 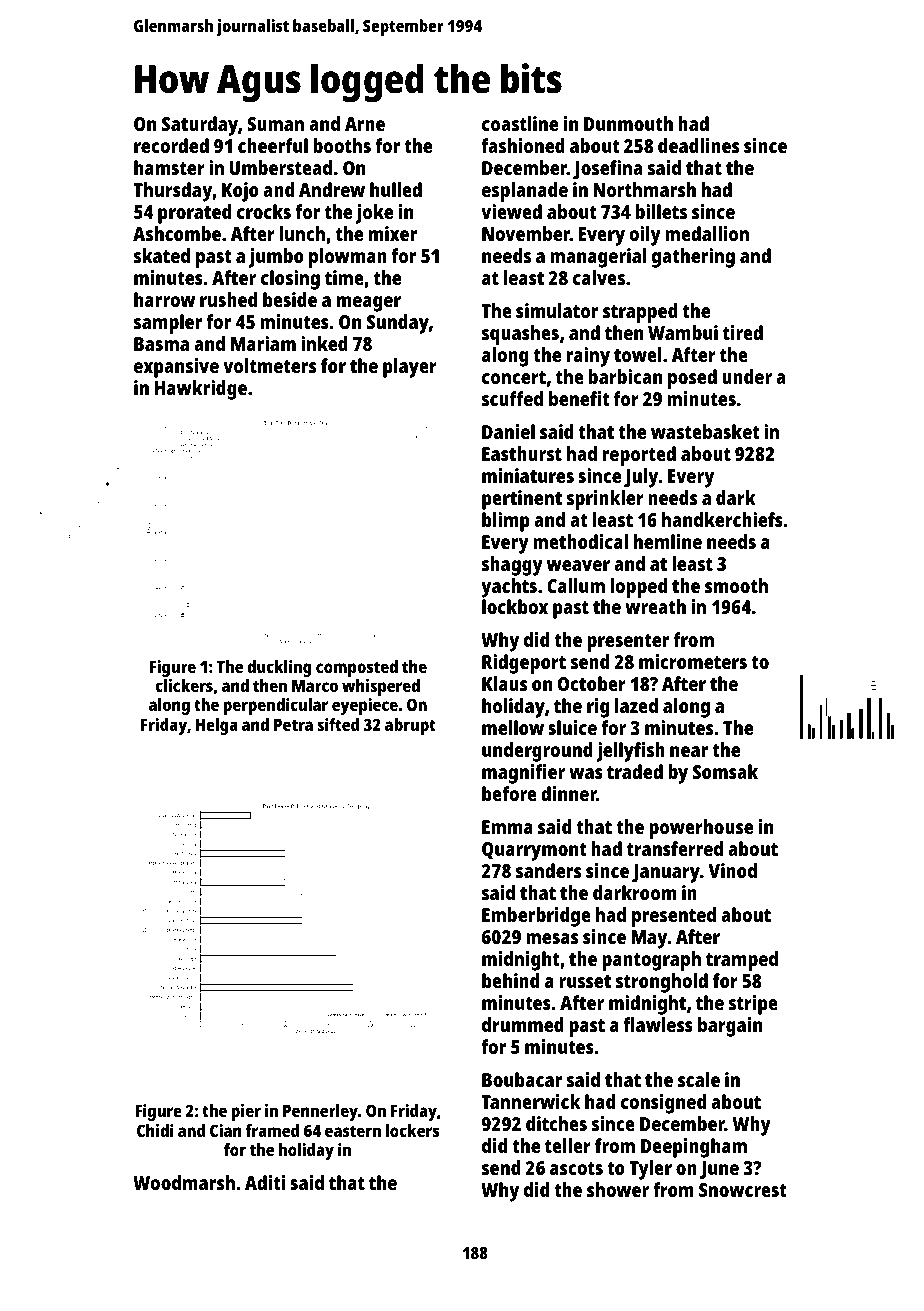 I want to click on Chidi, so click(x=155, y=1130).
